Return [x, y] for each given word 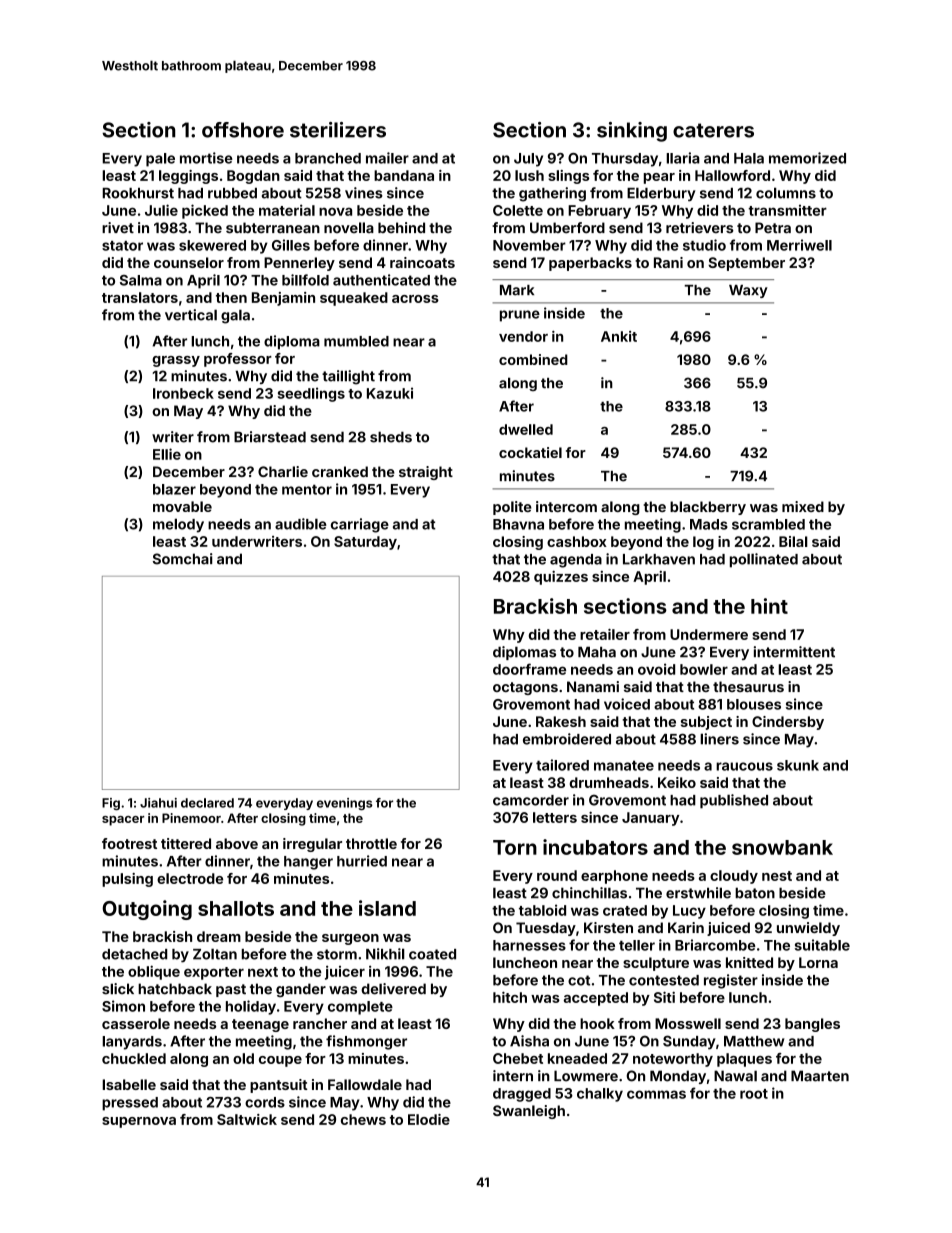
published [734, 801]
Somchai [182, 559]
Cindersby [788, 723]
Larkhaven [659, 559]
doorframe [529, 669]
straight [426, 473]
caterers [713, 130]
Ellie [167, 454]
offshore [243, 130]
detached [134, 954]
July [528, 160]
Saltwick [247, 1119]
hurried [362, 861]
